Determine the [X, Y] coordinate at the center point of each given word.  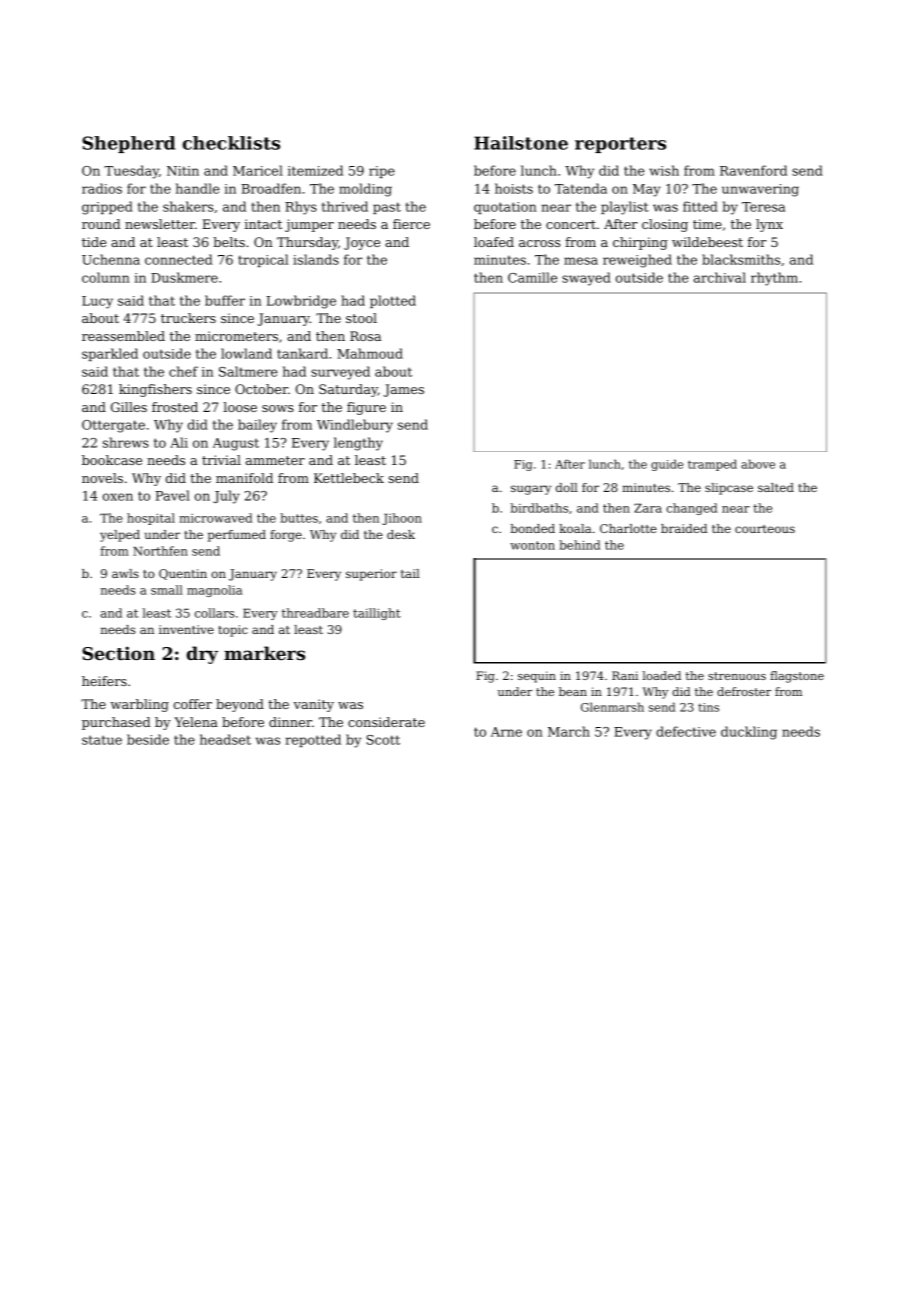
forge [286, 536]
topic [233, 631]
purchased [116, 723]
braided [684, 528]
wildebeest [707, 242]
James [404, 390]
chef [183, 371]
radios [102, 188]
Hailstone [521, 143]
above [758, 464]
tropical [263, 260]
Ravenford [753, 170]
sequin [537, 677]
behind [579, 545]
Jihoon [402, 519]
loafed [494, 242]
